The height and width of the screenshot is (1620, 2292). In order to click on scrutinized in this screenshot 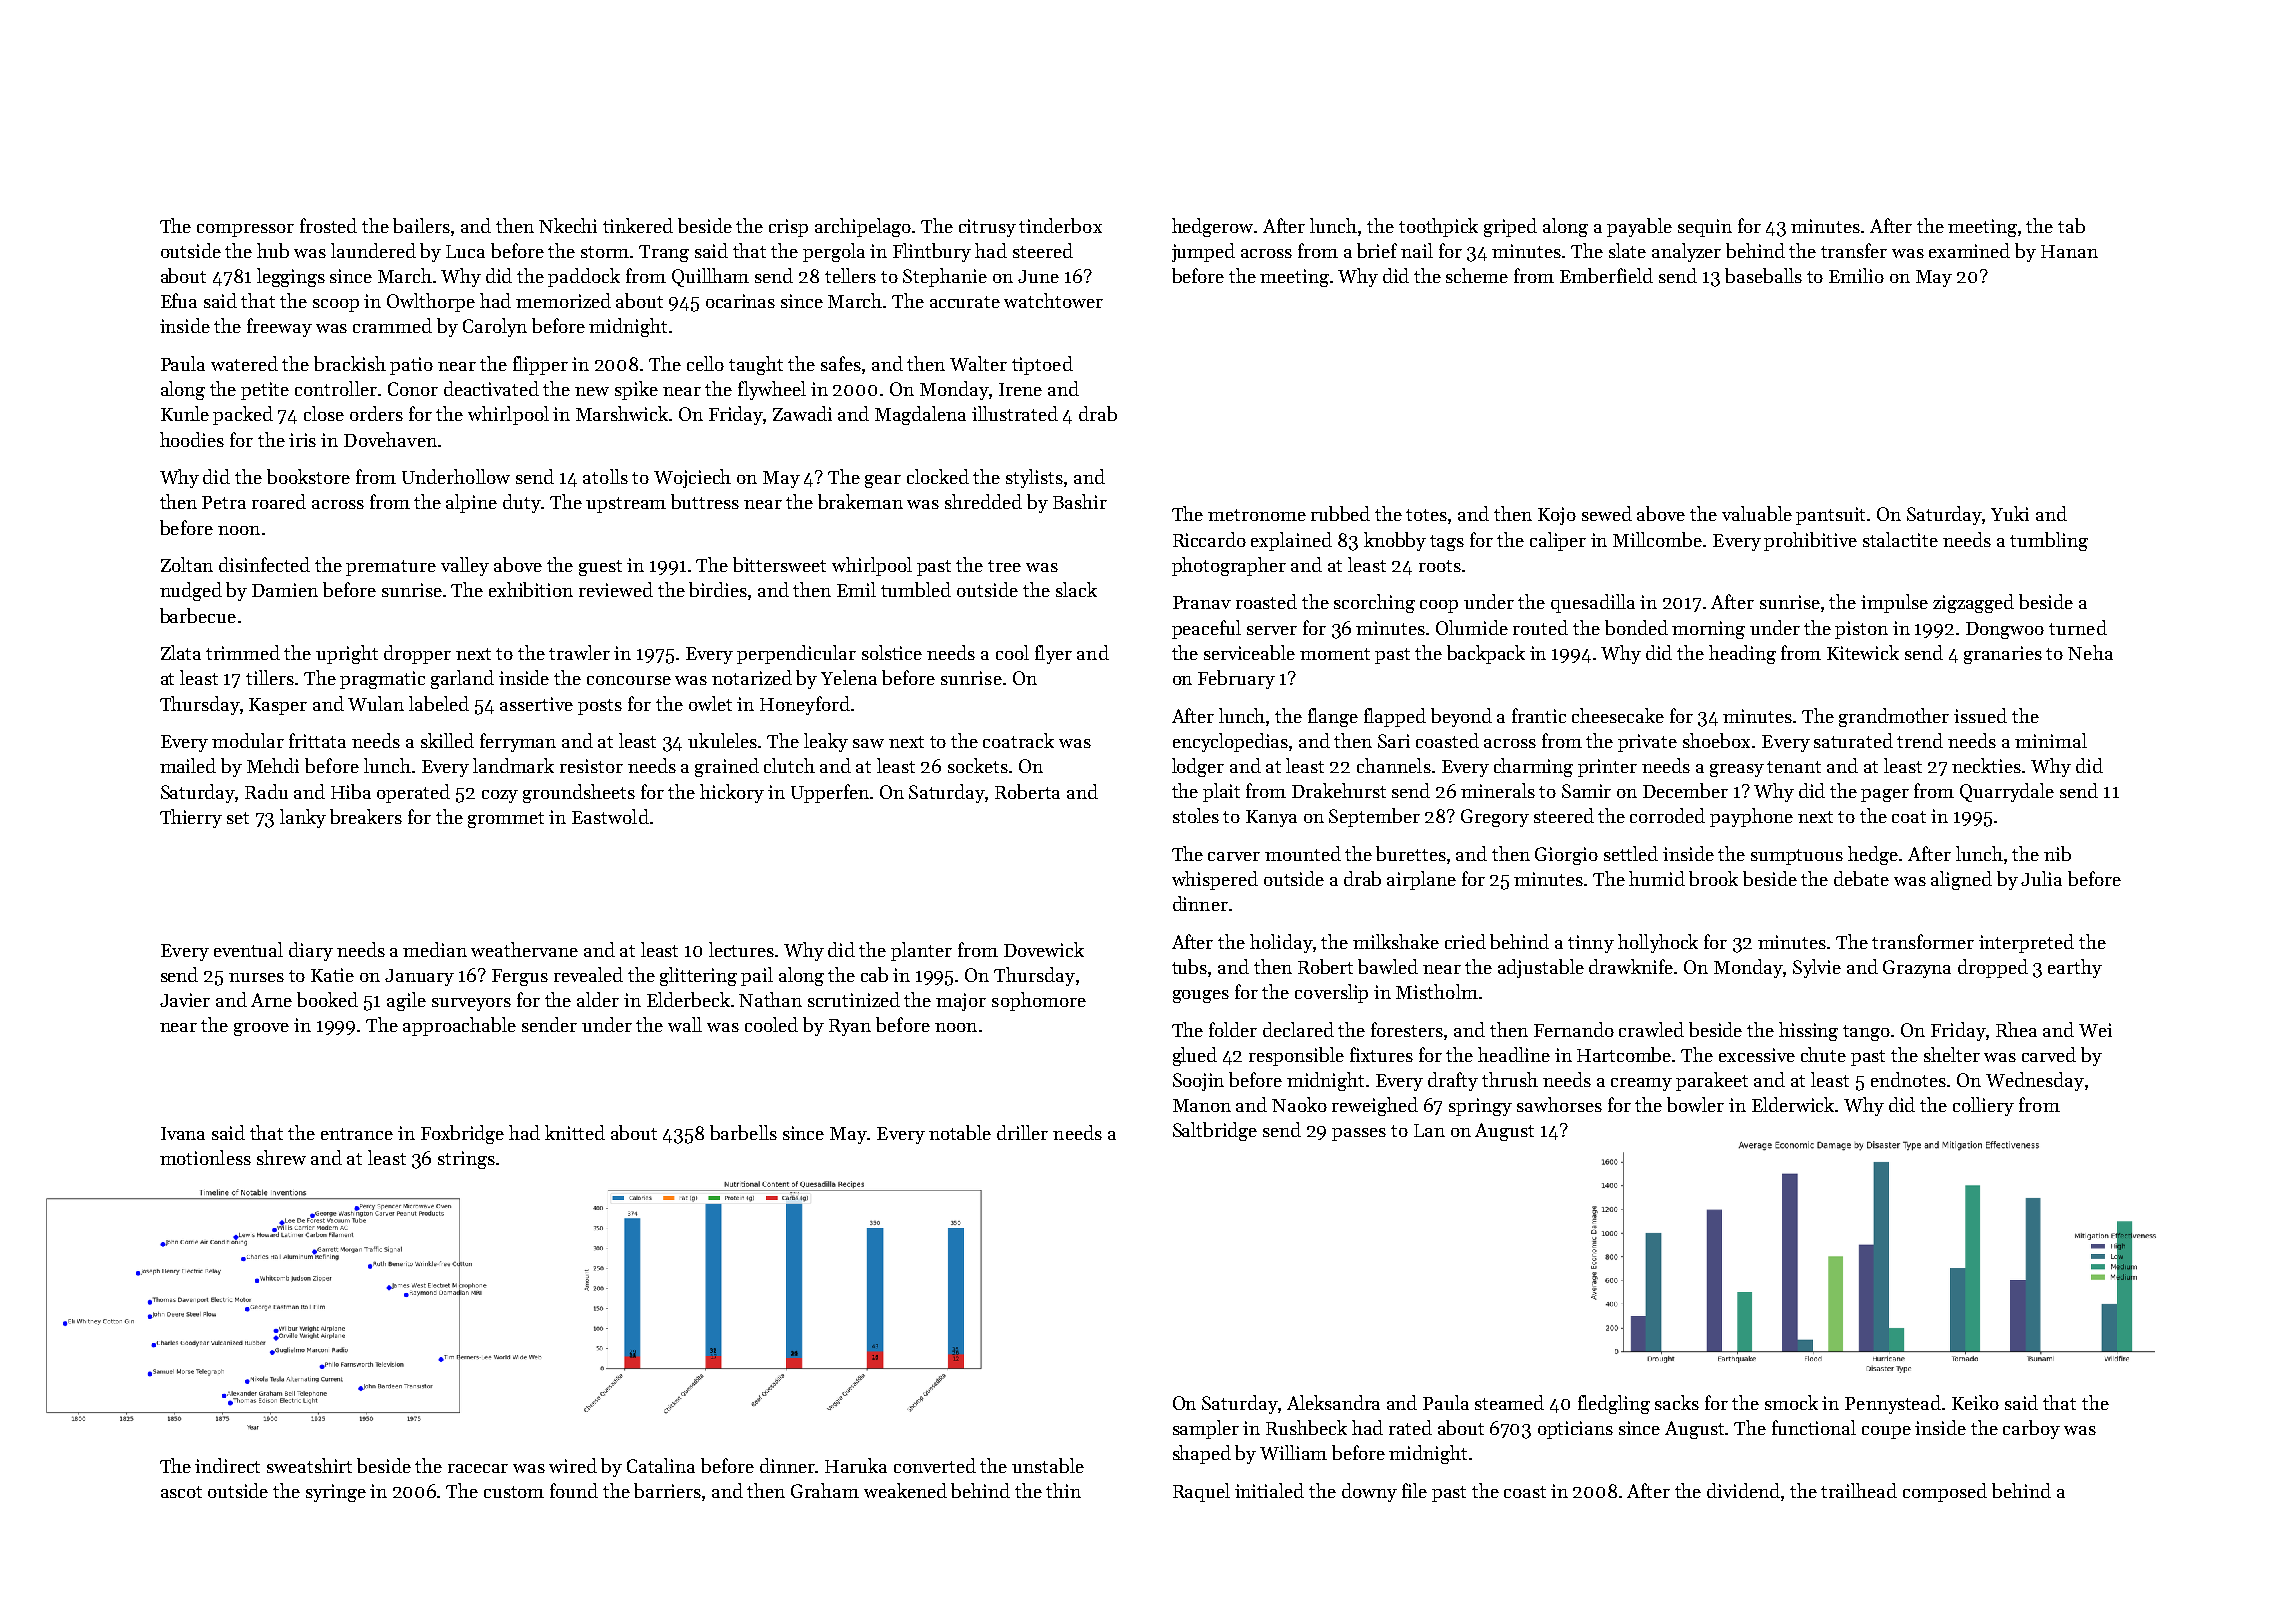, I will do `click(854, 999)`.
